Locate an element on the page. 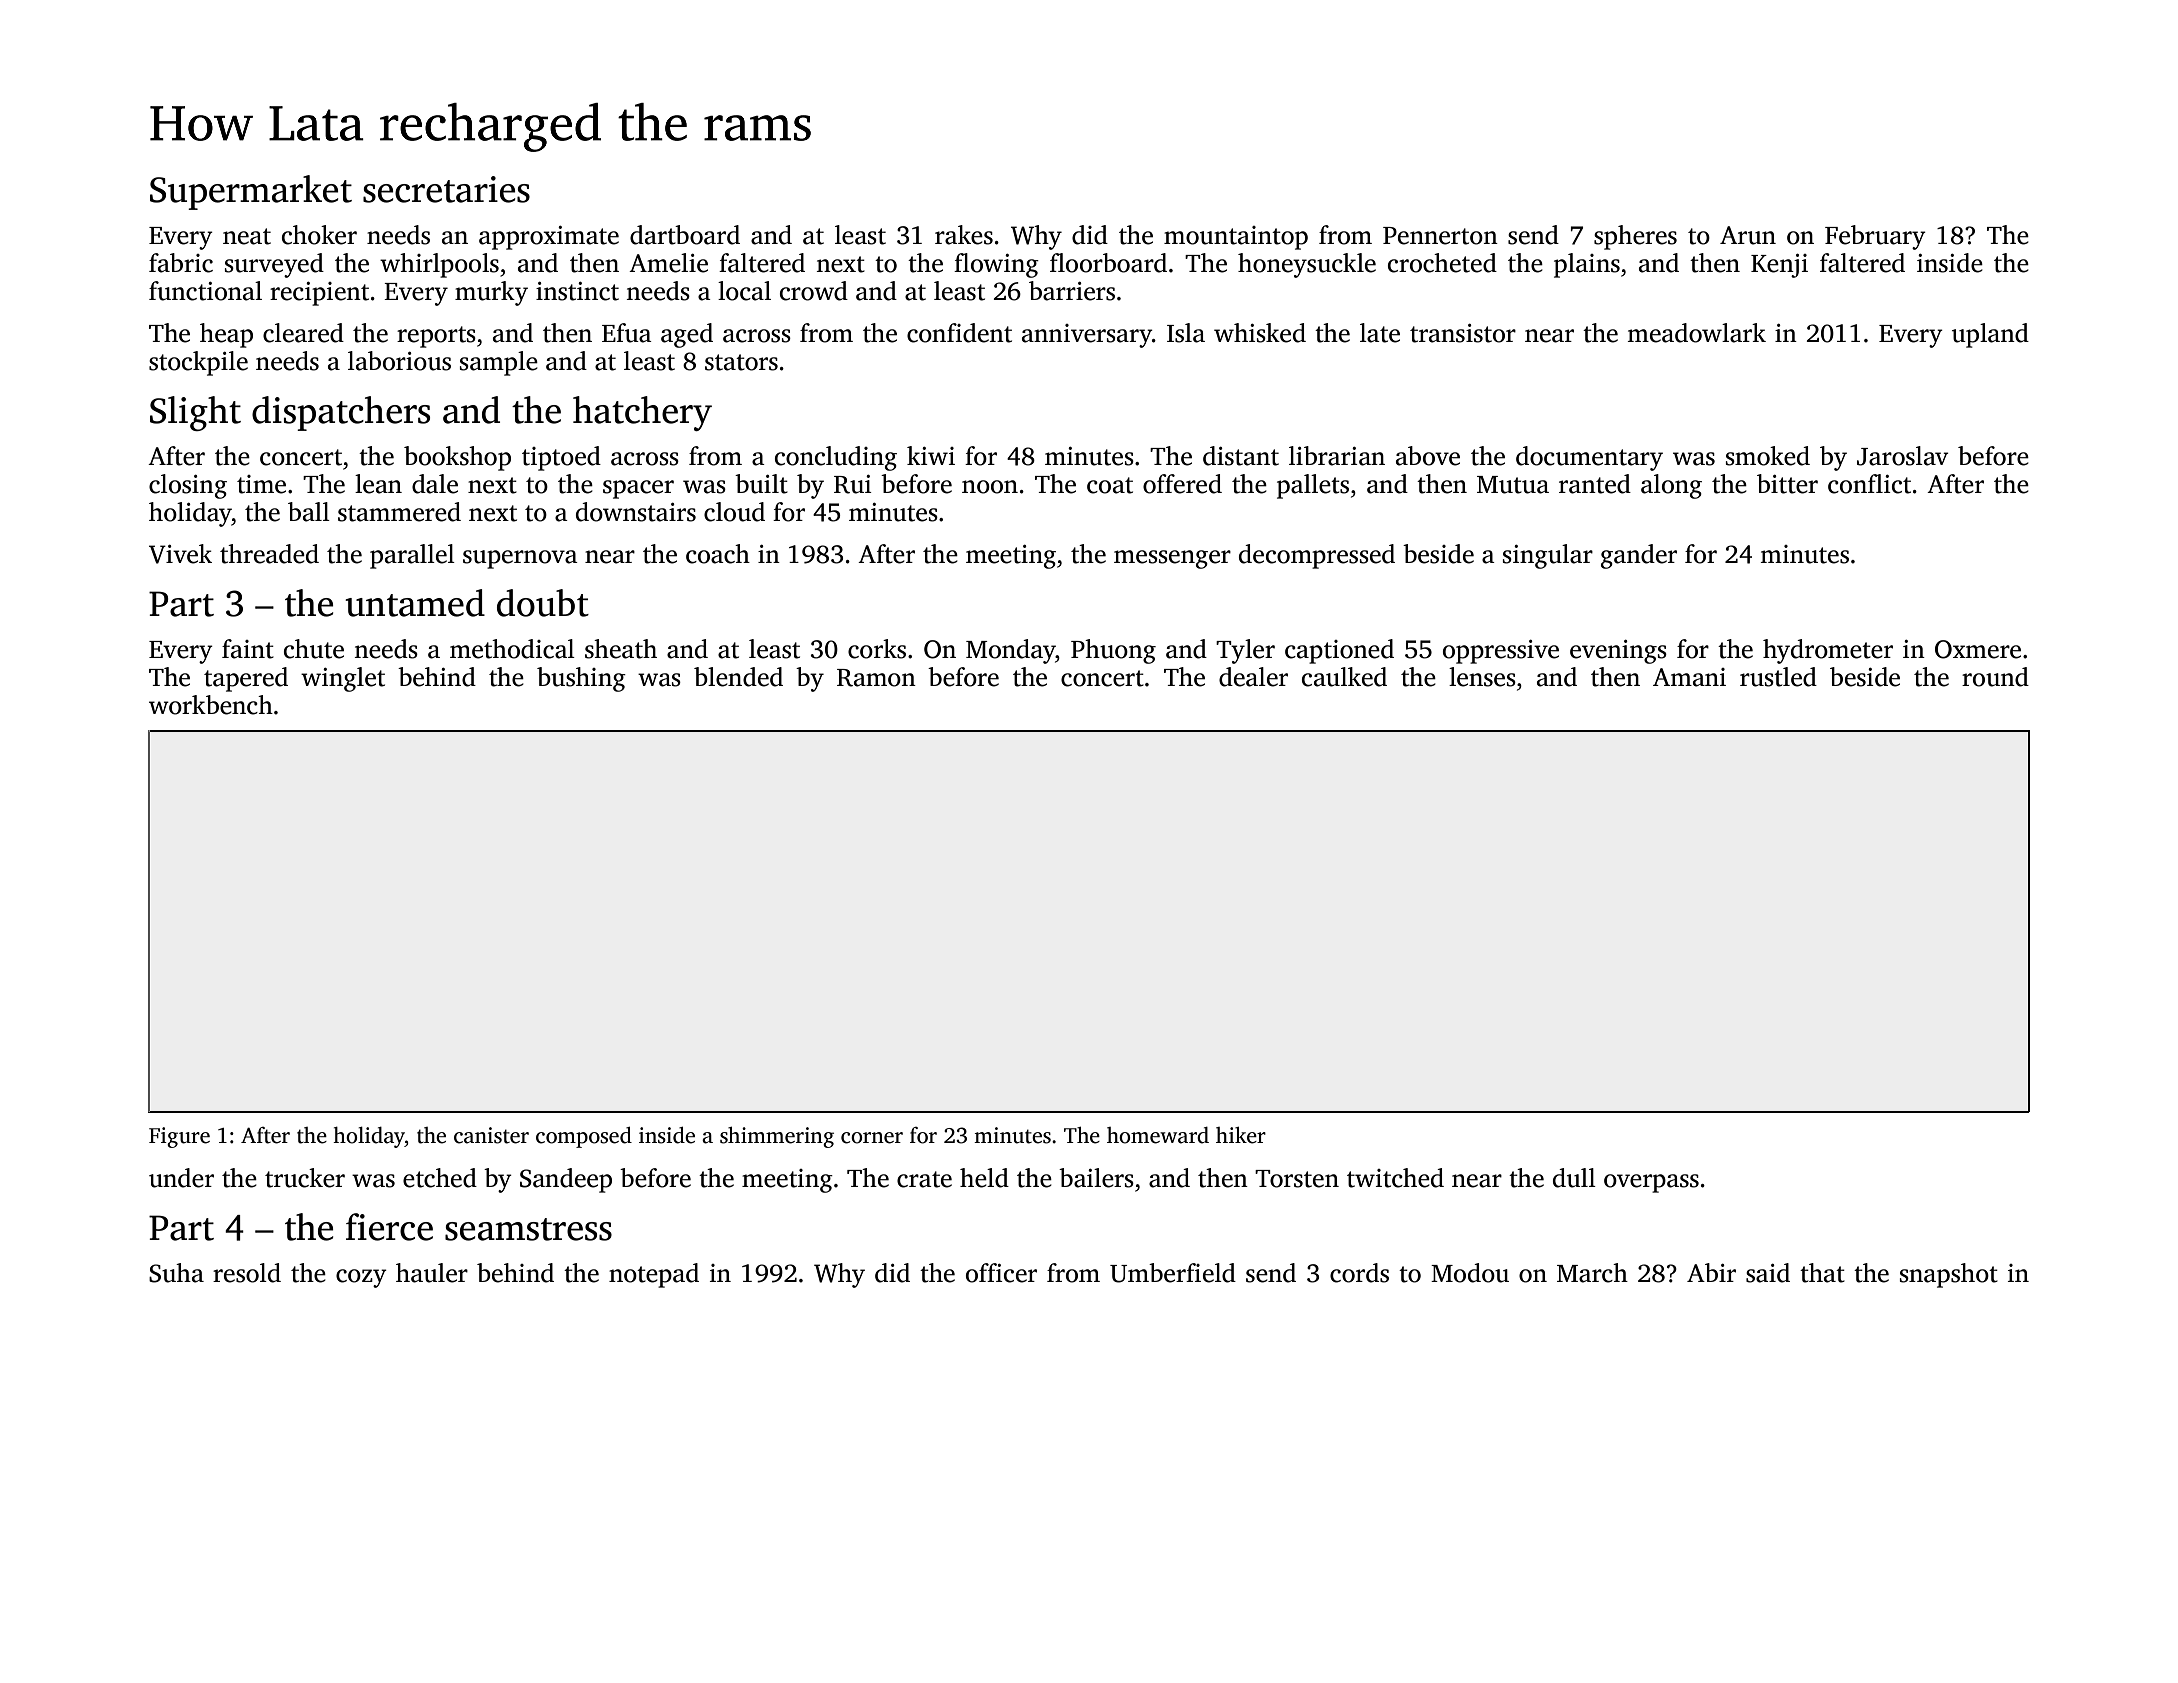  upland is located at coordinates (1990, 335).
